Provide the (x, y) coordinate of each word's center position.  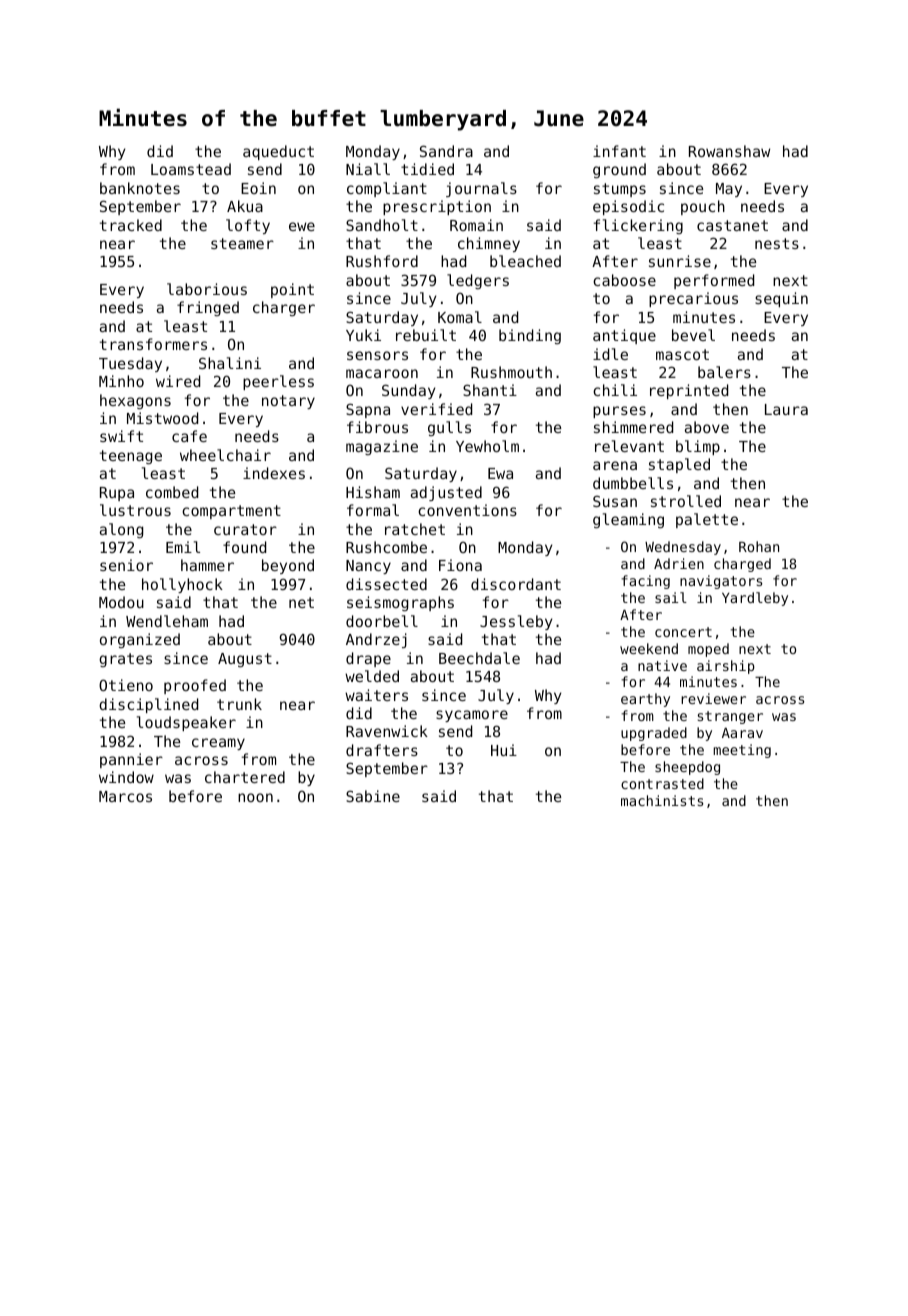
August (245, 660)
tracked (131, 225)
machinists (662, 800)
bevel (693, 335)
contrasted (662, 783)
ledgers (478, 281)
